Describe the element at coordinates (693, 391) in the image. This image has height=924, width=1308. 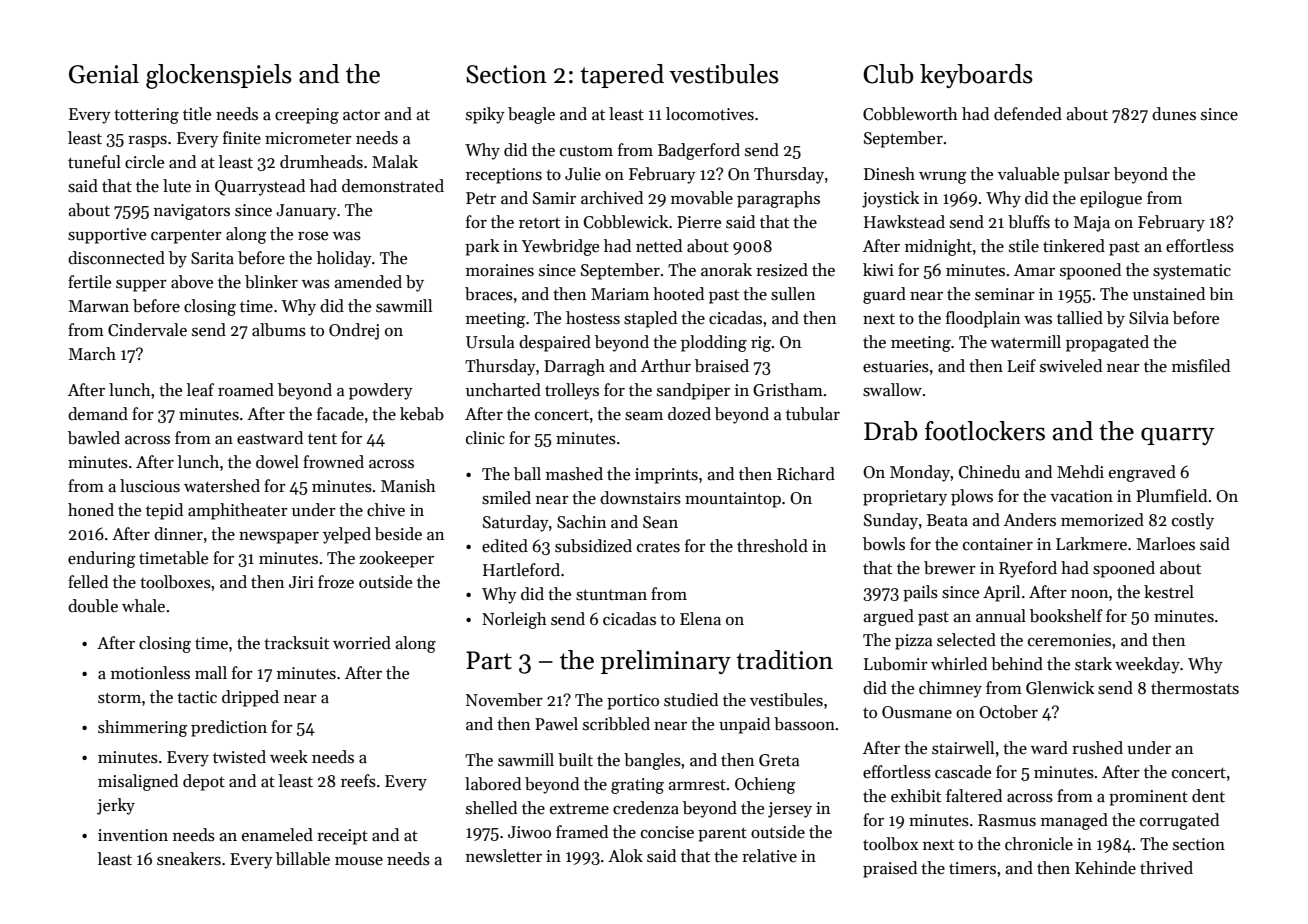
I see `sandpiper` at that location.
